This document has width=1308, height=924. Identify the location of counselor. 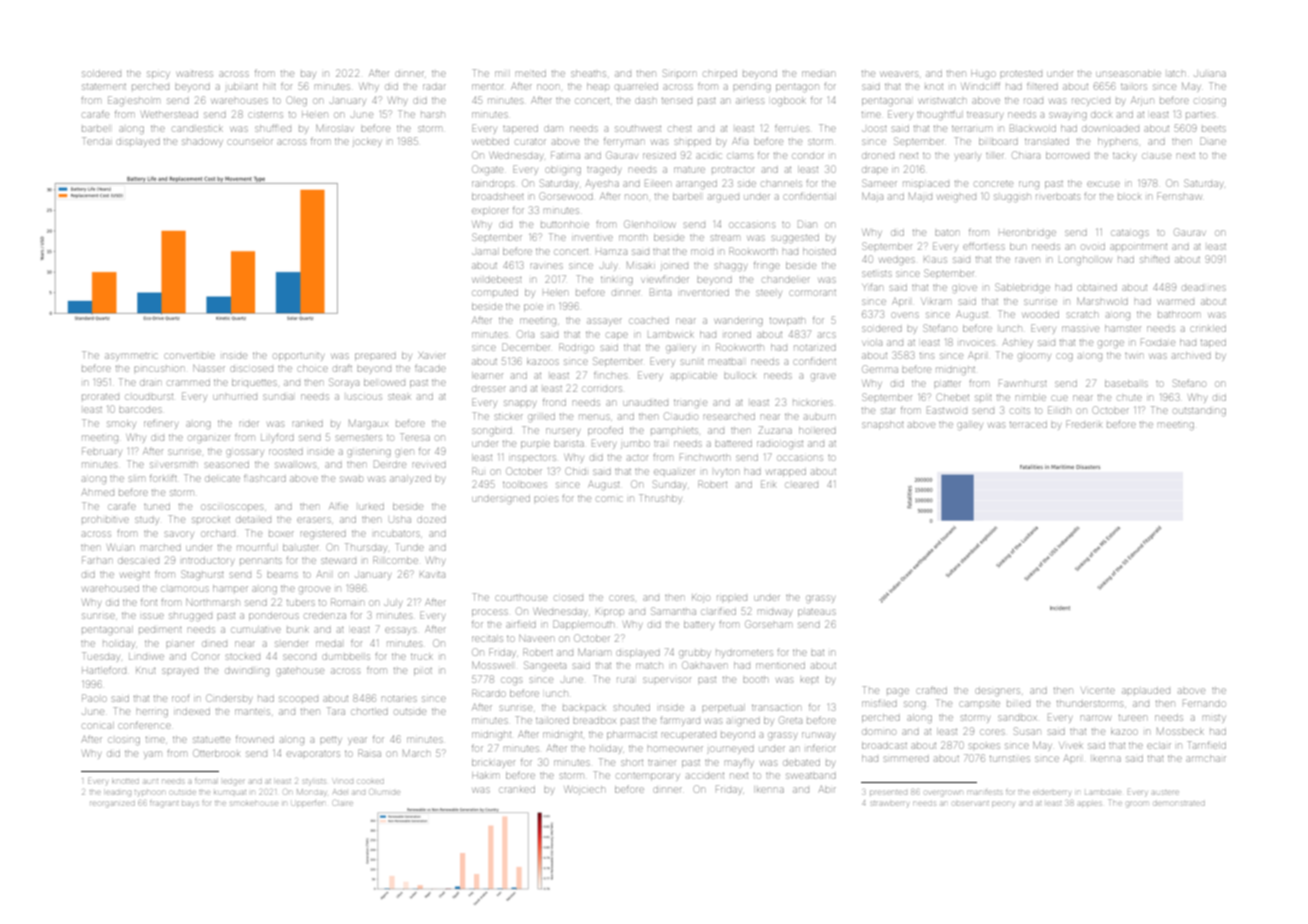
(250, 142).
